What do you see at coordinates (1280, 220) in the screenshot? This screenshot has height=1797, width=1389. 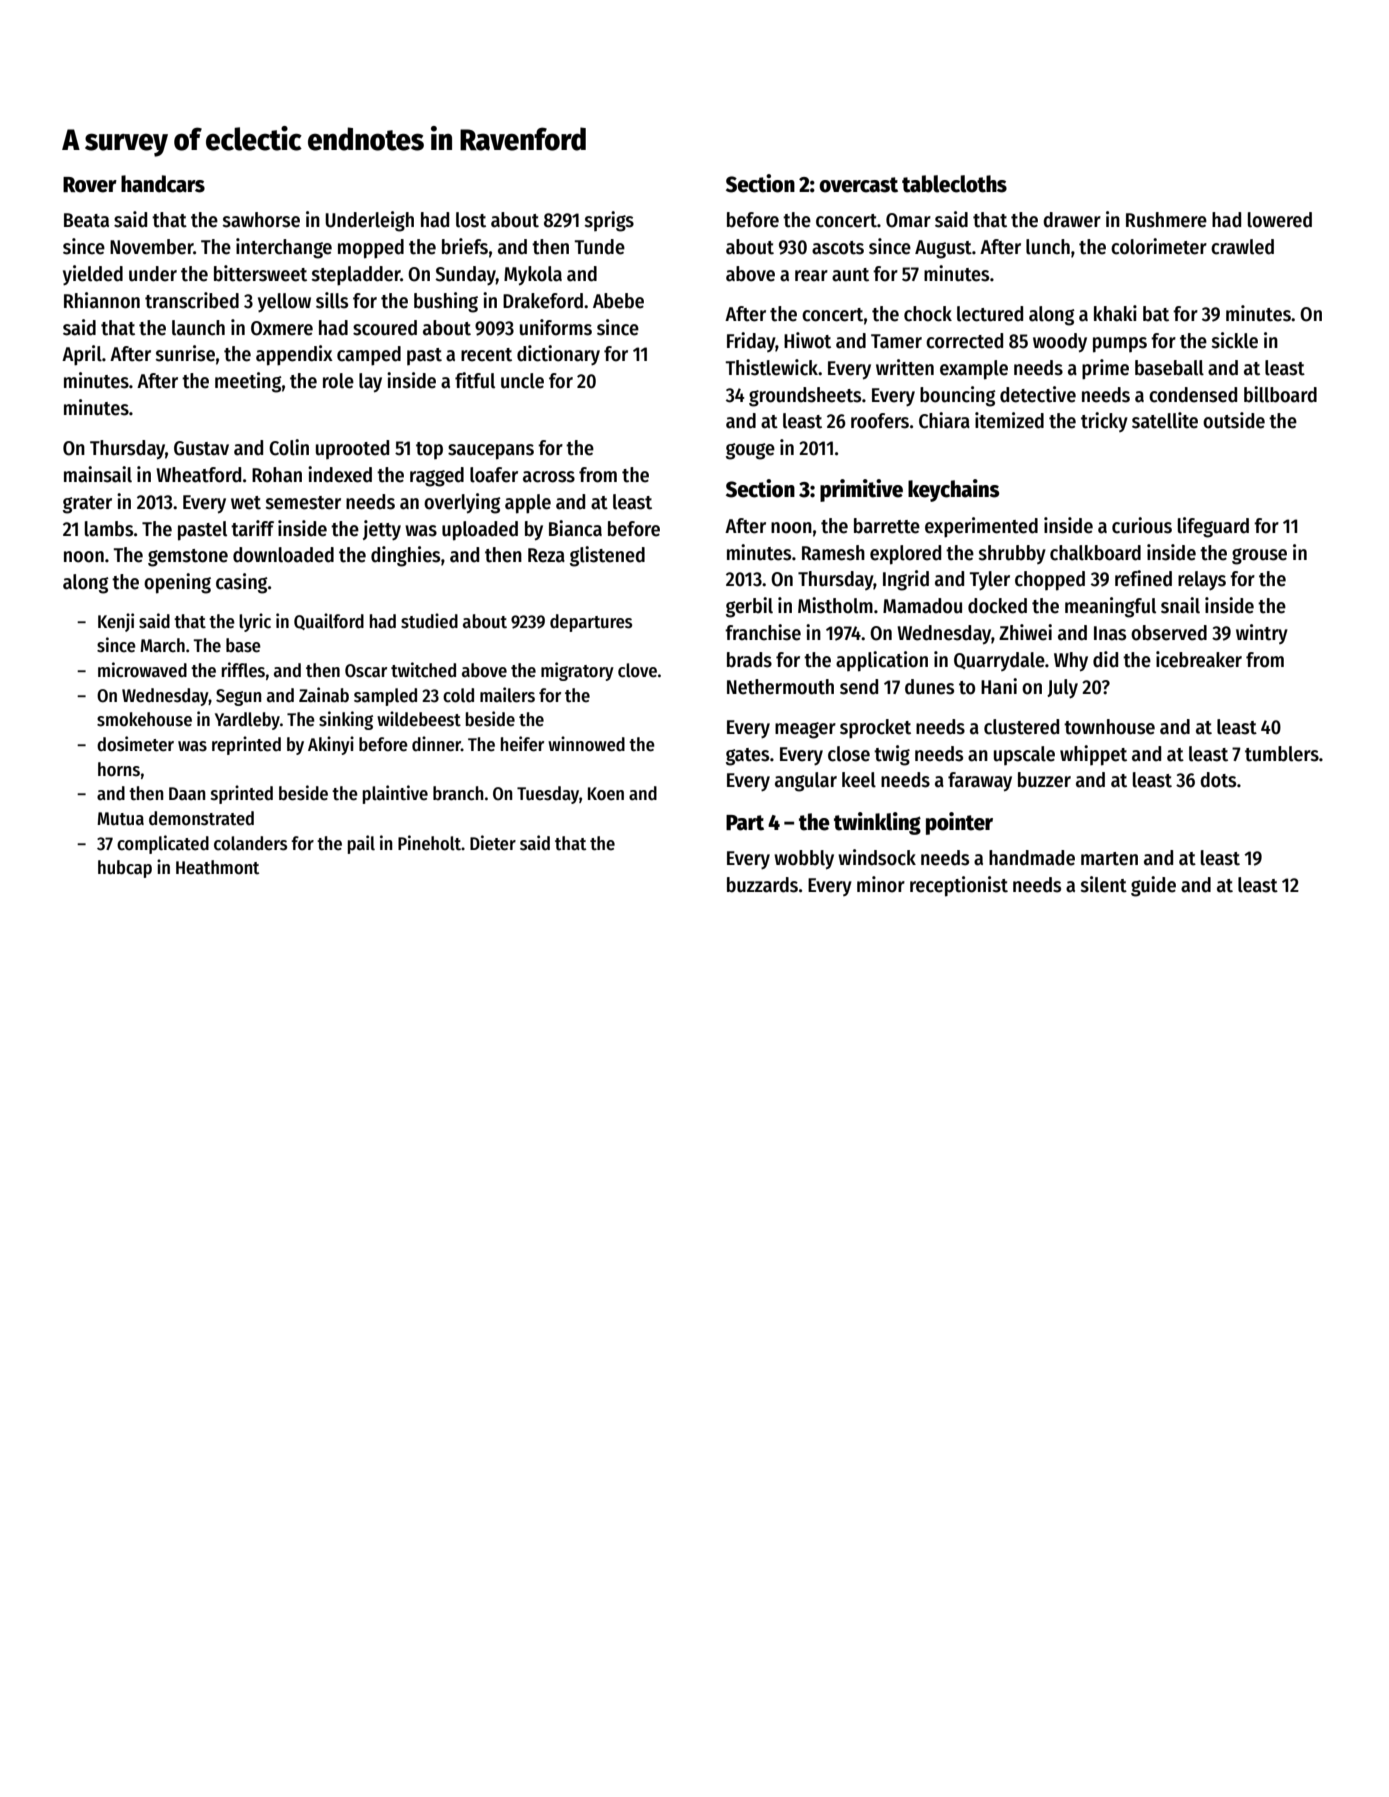 I see `lowered` at bounding box center [1280, 220].
